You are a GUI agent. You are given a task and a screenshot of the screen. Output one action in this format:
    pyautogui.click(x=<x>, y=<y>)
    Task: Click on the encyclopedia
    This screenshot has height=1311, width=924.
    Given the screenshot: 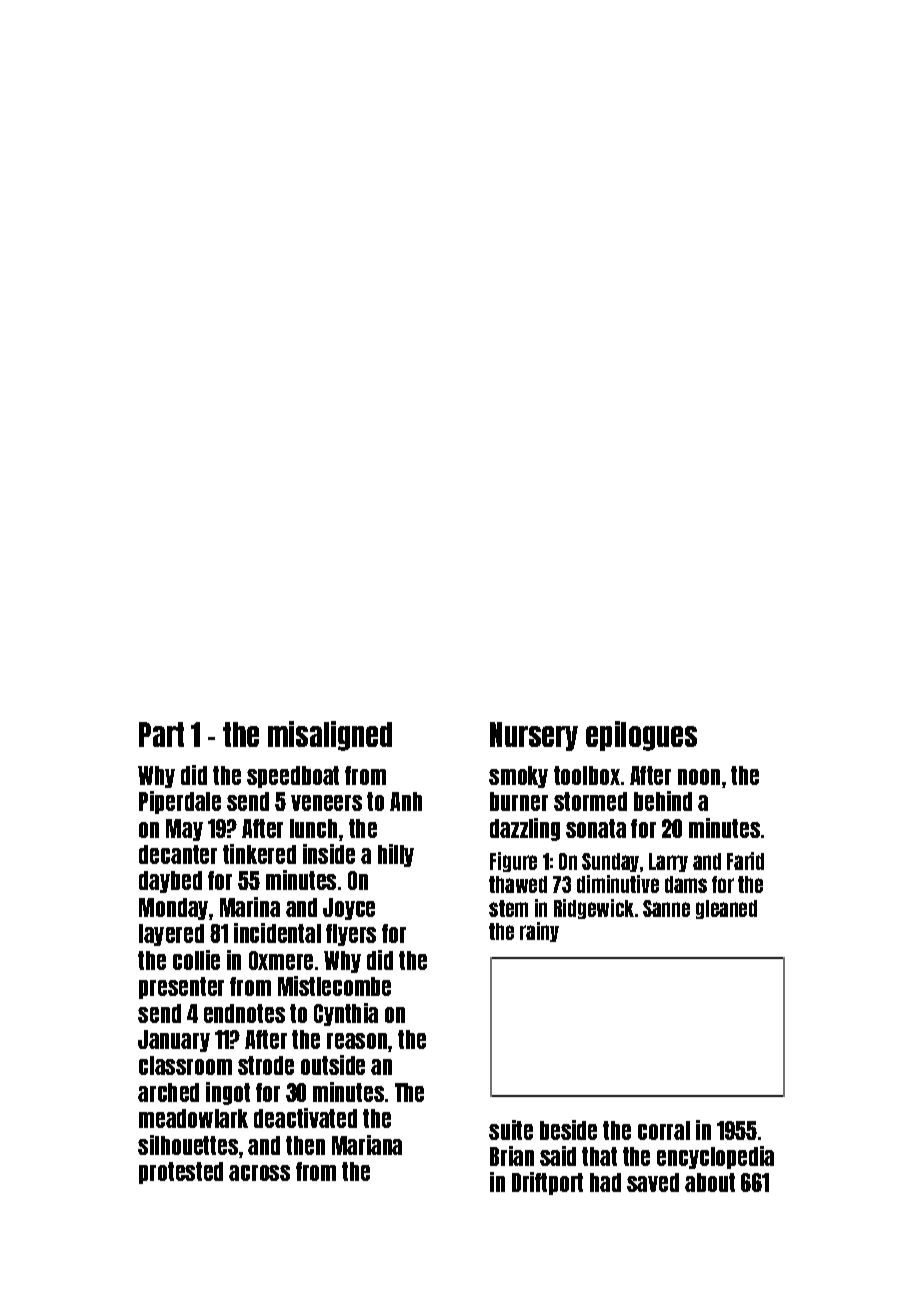 What is the action you would take?
    pyautogui.click(x=715, y=1157)
